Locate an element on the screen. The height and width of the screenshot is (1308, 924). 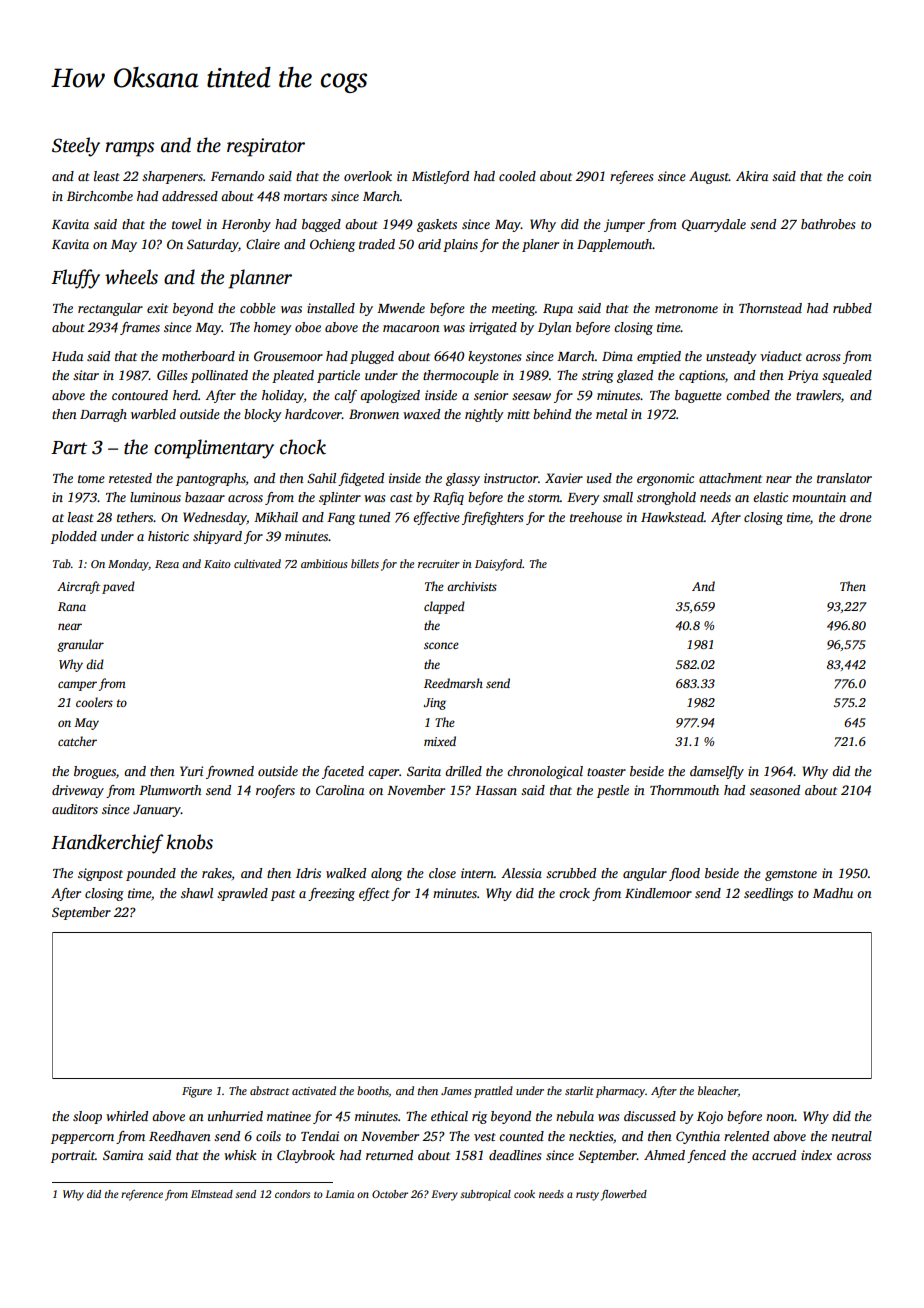
Birchcombe is located at coordinates (100, 196).
